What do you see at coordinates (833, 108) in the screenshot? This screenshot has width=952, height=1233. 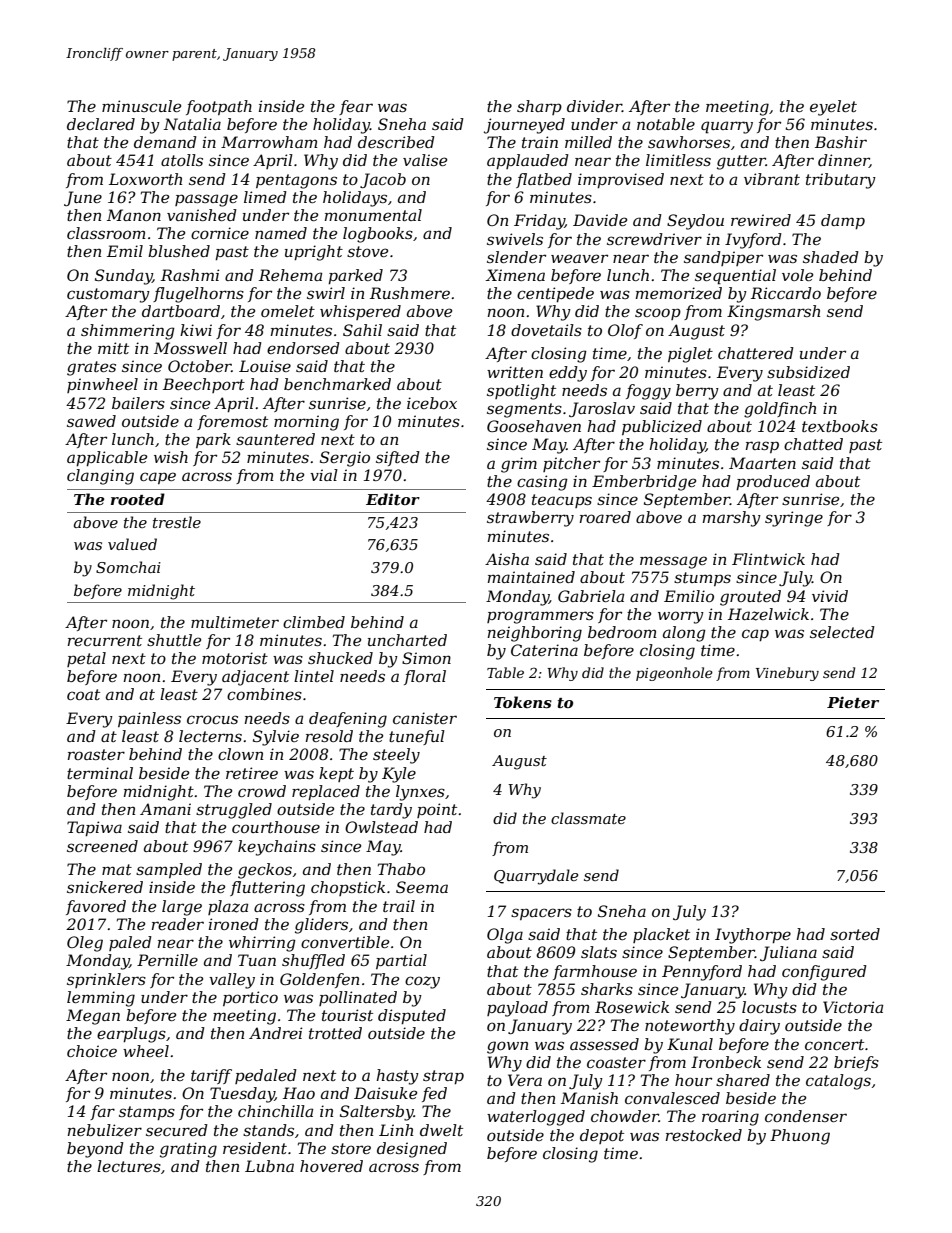 I see `eyelet` at bounding box center [833, 108].
